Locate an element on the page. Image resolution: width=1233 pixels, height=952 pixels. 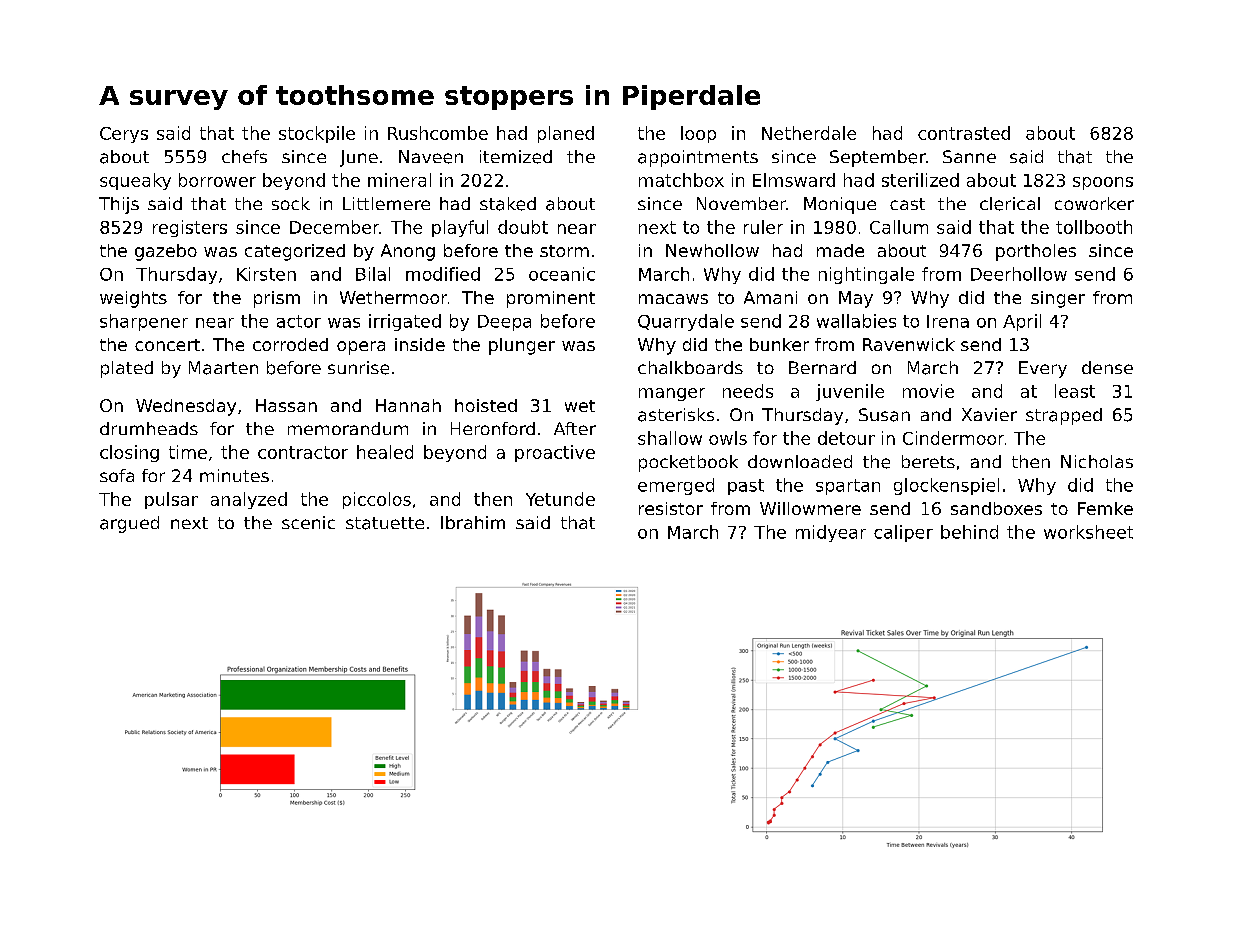
midyear is located at coordinates (831, 533).
